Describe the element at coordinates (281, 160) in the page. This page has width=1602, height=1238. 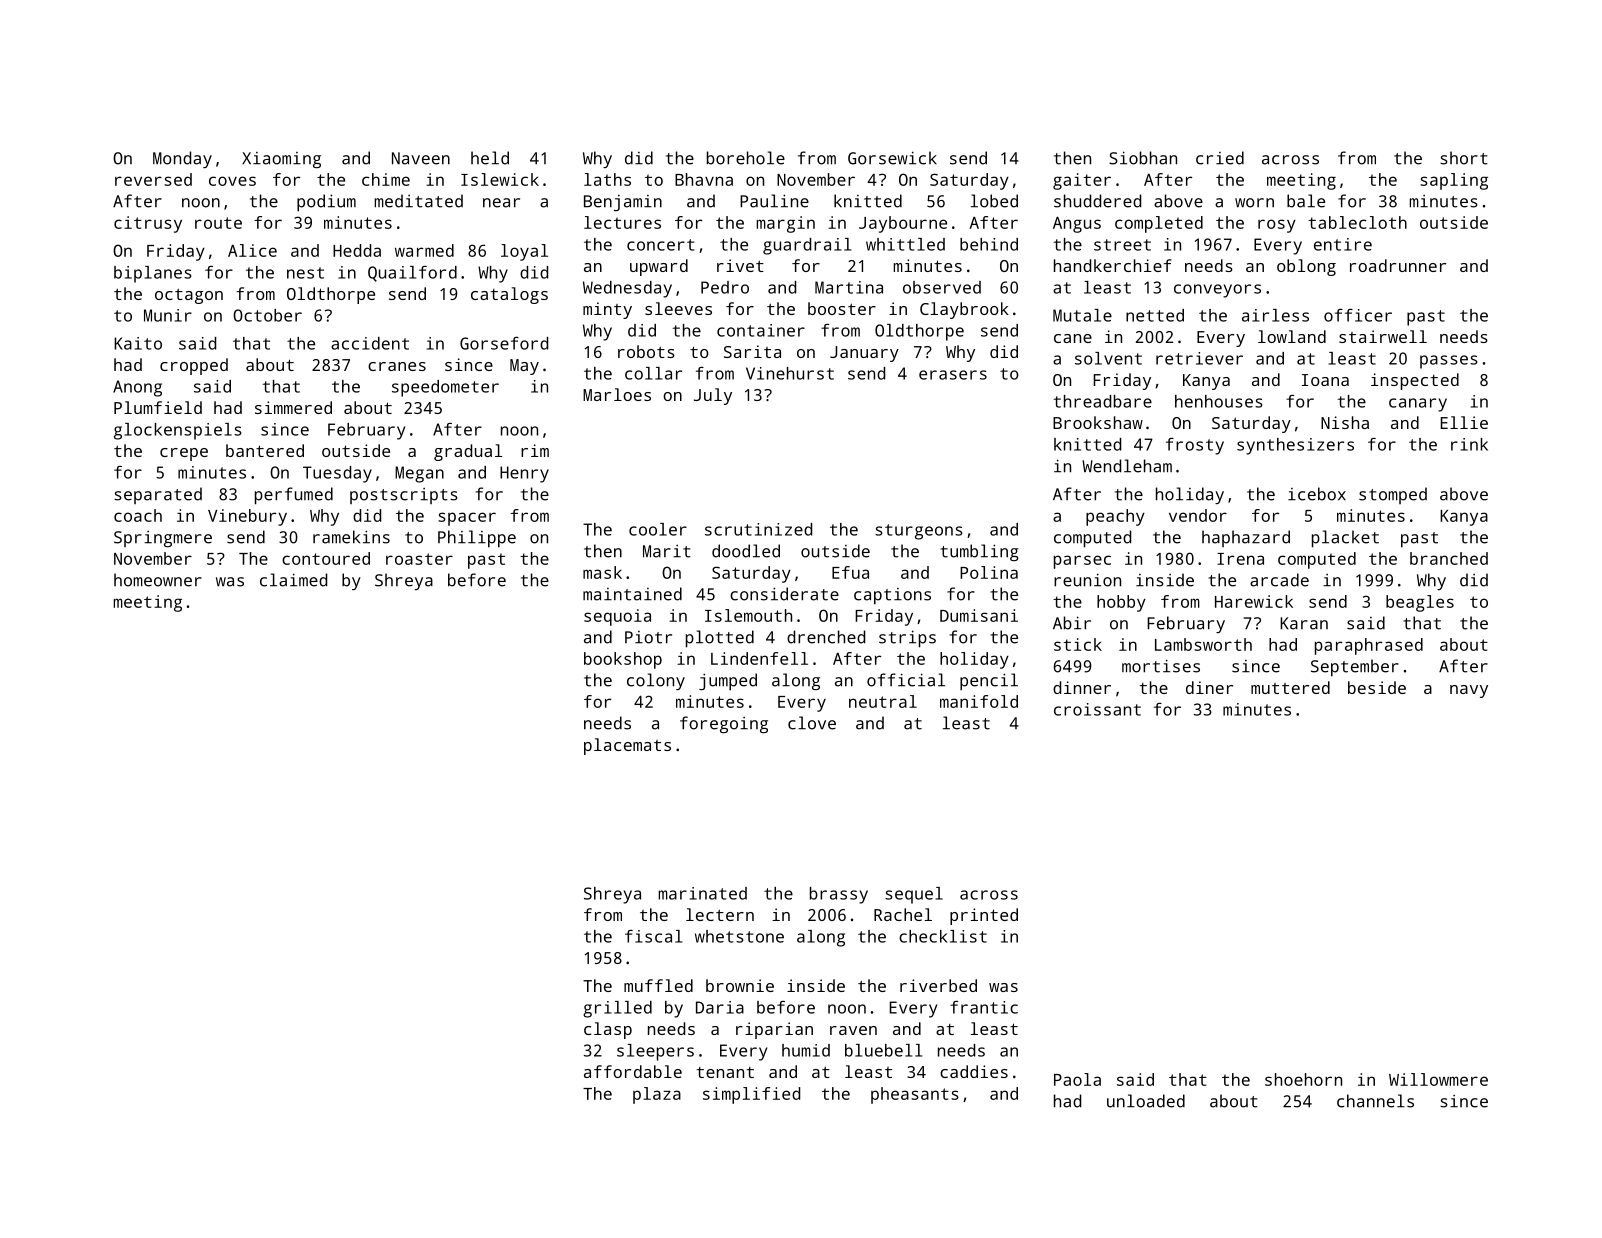
I see `Xiaoming` at that location.
